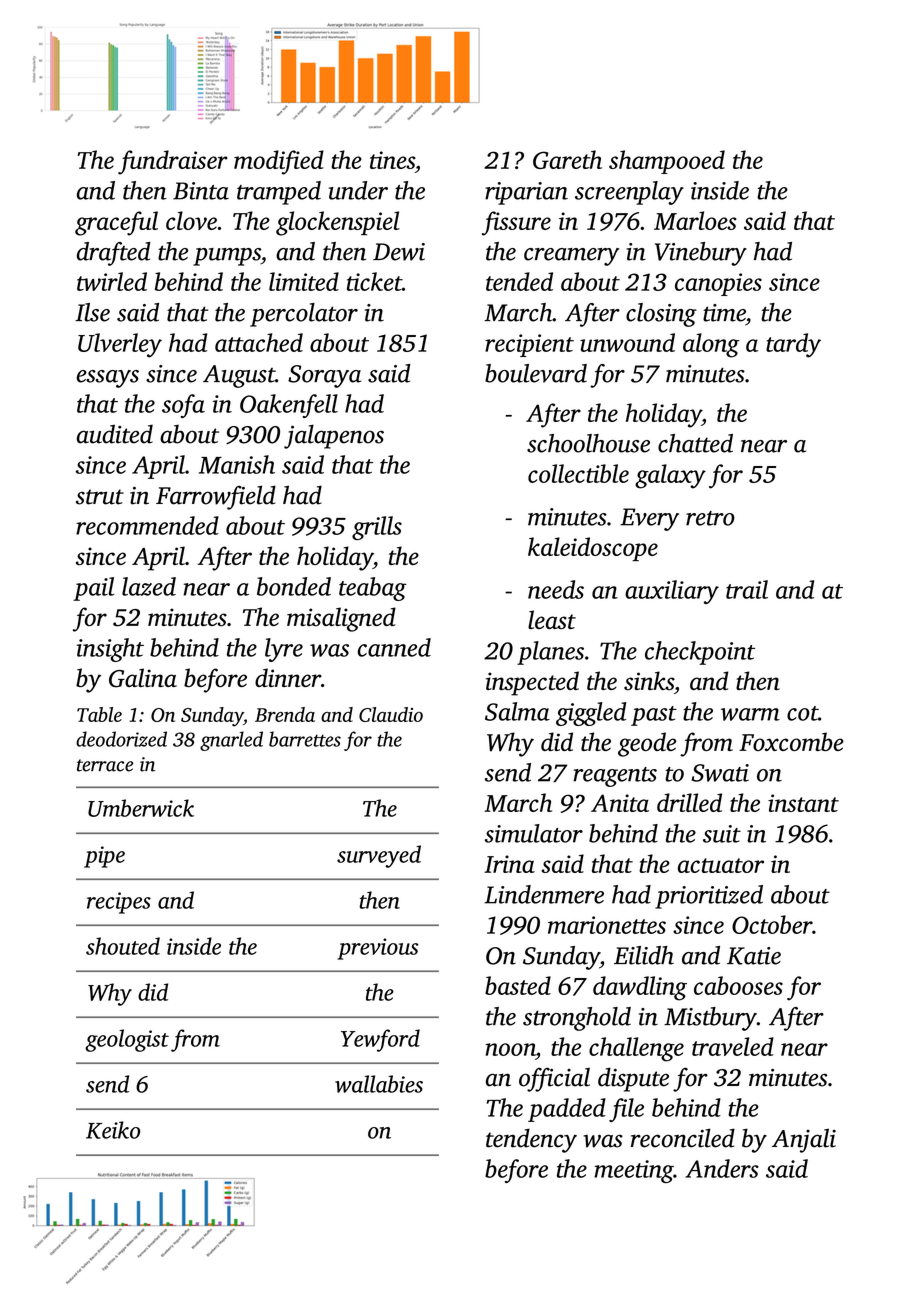 This document has height=1311, width=924. What do you see at coordinates (394, 647) in the document?
I see `canned` at bounding box center [394, 647].
